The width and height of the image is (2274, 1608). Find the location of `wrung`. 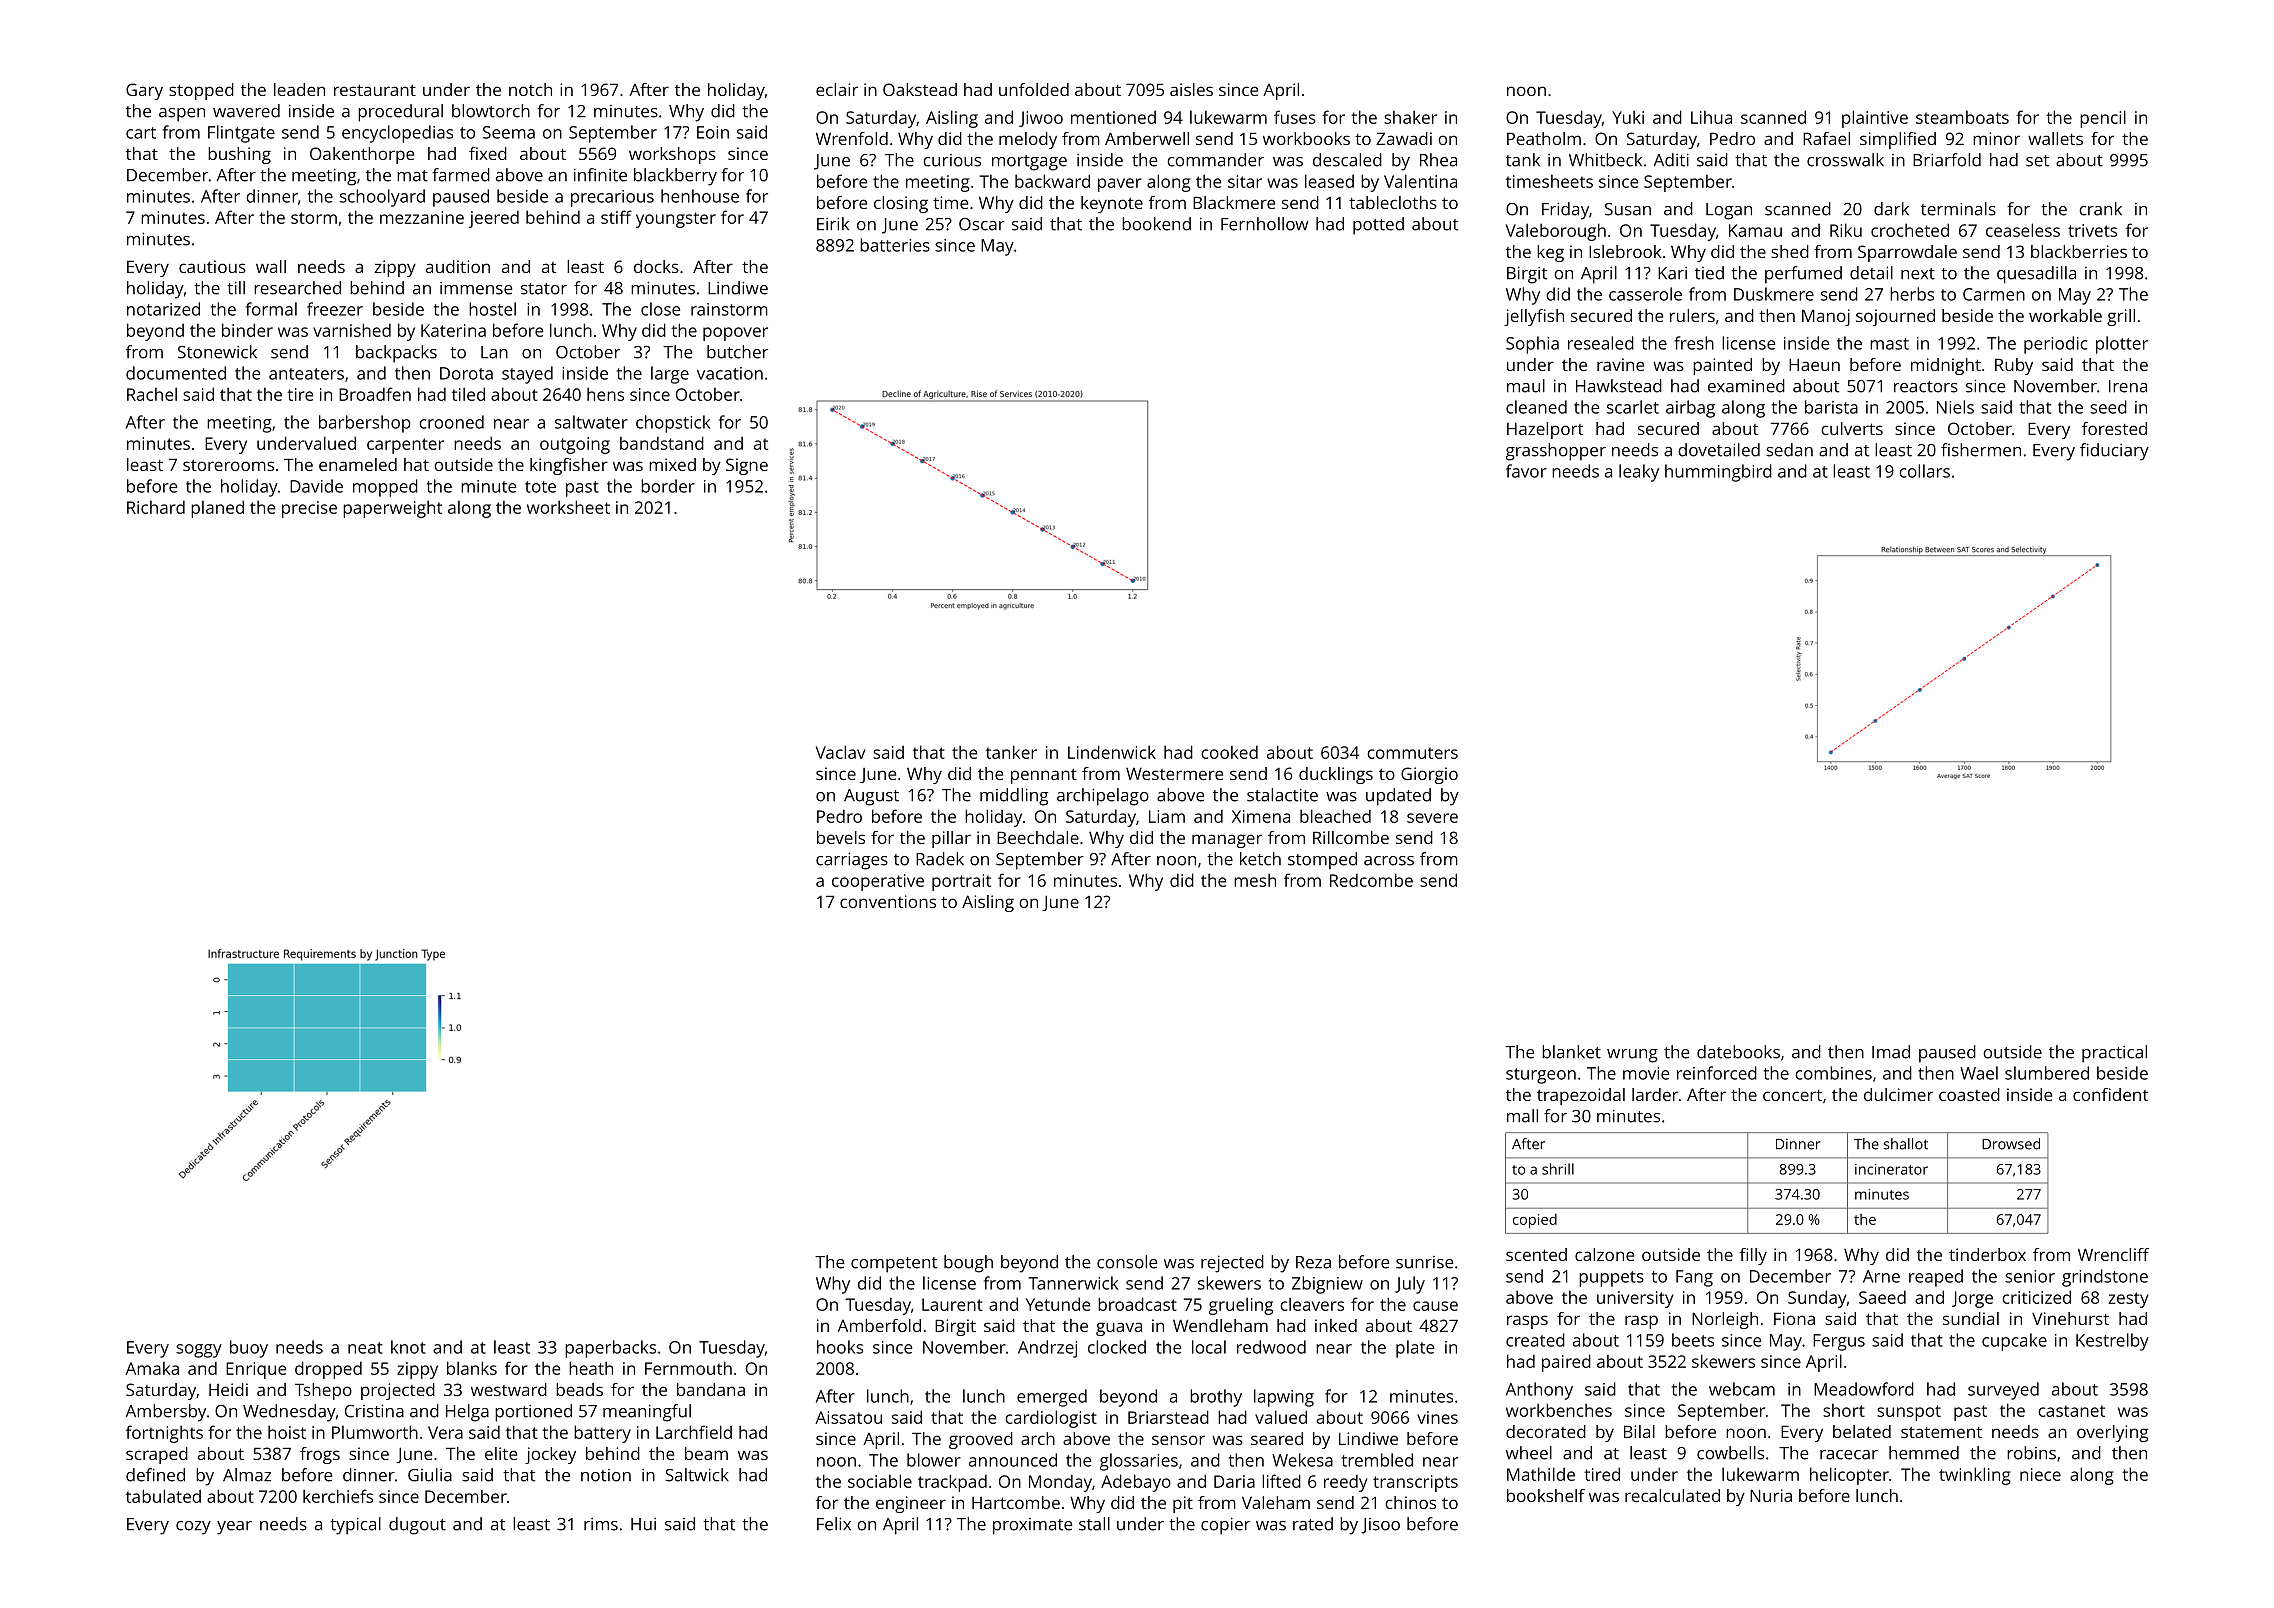

wrung is located at coordinates (1632, 1056).
